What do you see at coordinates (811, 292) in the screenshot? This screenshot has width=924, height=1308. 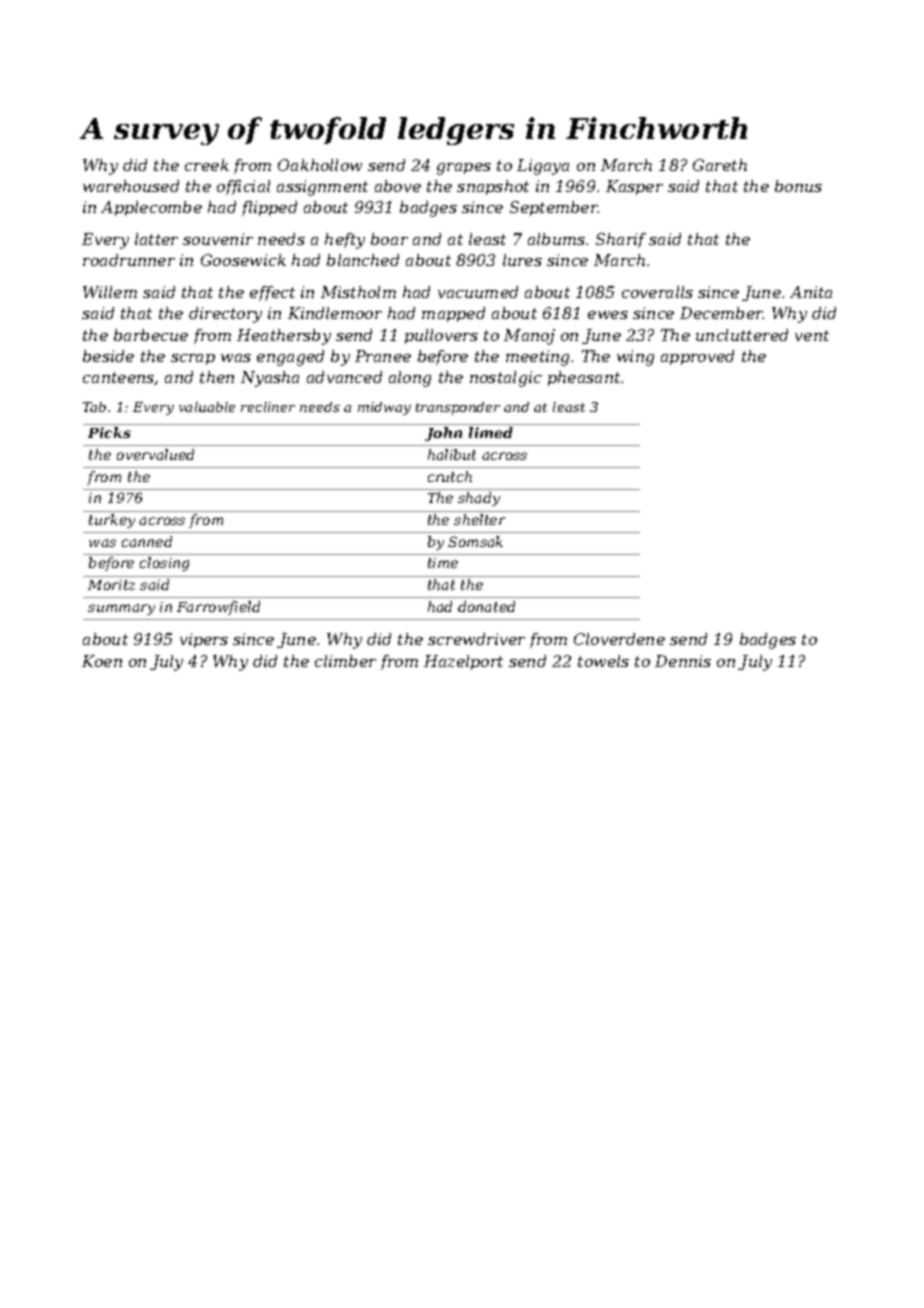 I see `Anita` at bounding box center [811, 292].
